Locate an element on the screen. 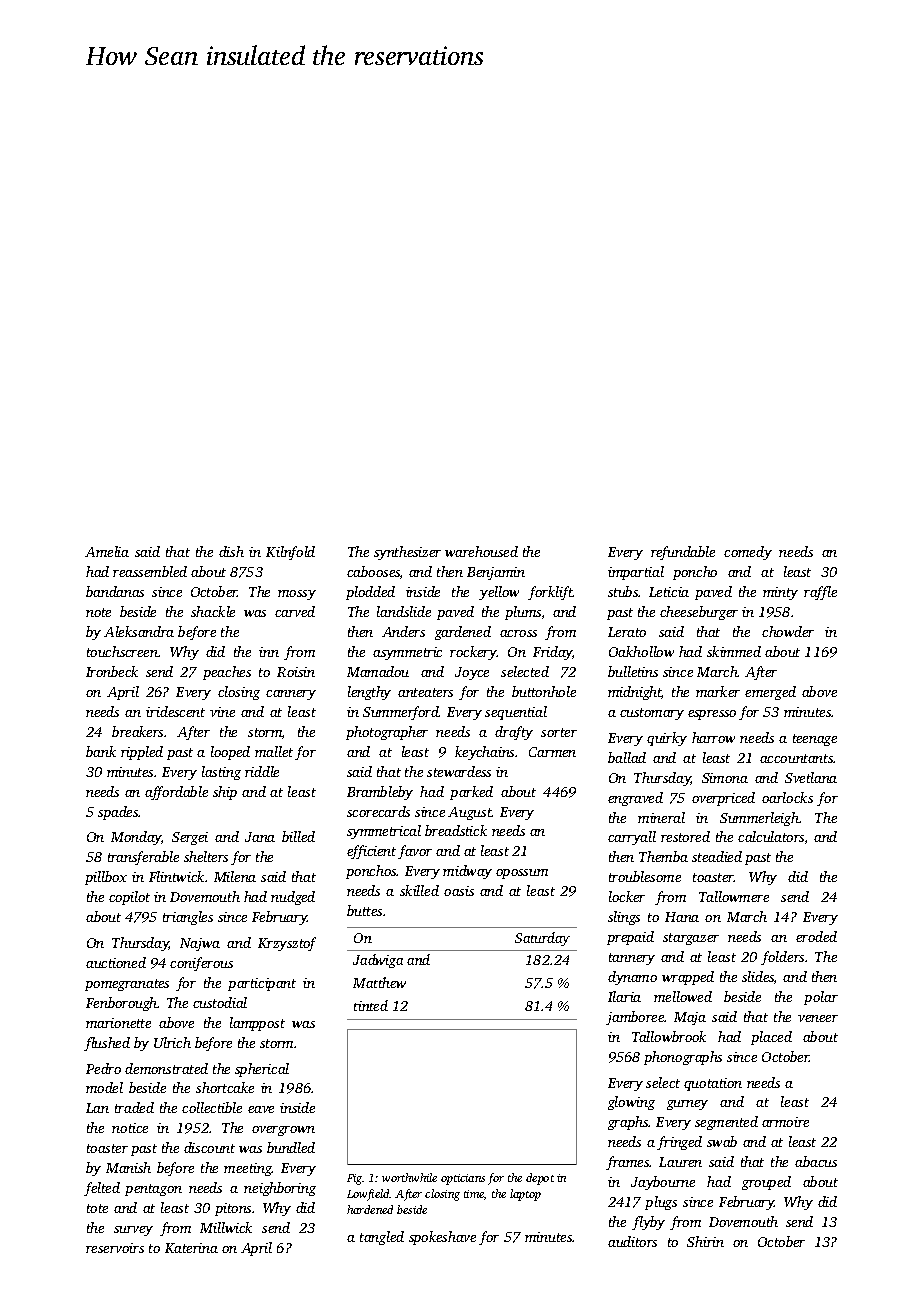 The width and height of the screenshot is (924, 1308). Leticia is located at coordinates (669, 592).
